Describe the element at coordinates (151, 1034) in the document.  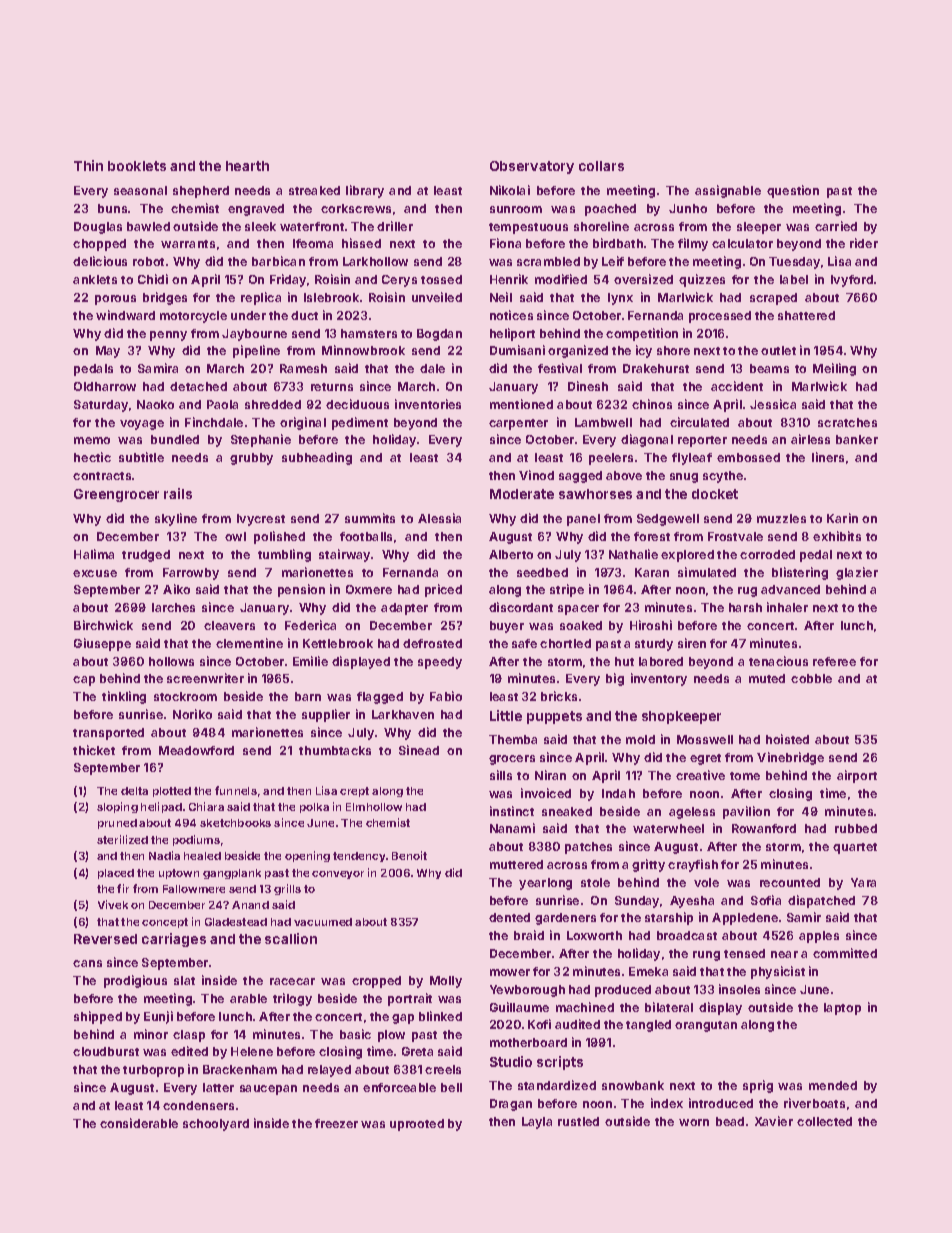
I see `minor` at that location.
